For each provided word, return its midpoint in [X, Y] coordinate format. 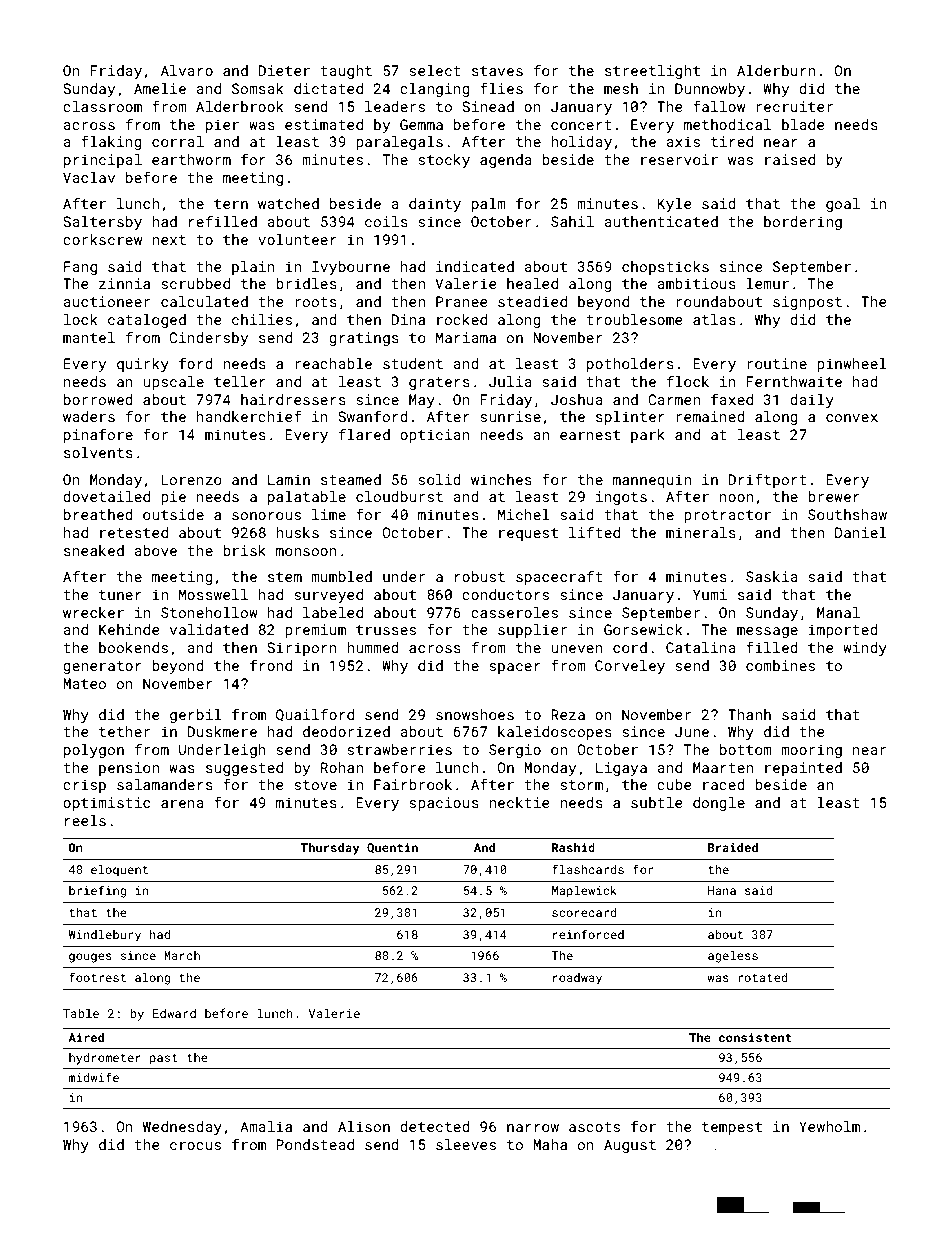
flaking [111, 142]
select [435, 70]
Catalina [701, 647]
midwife [94, 1077]
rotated [763, 977]
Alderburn [776, 70]
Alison [364, 1126]
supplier [532, 631]
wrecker [93, 612]
